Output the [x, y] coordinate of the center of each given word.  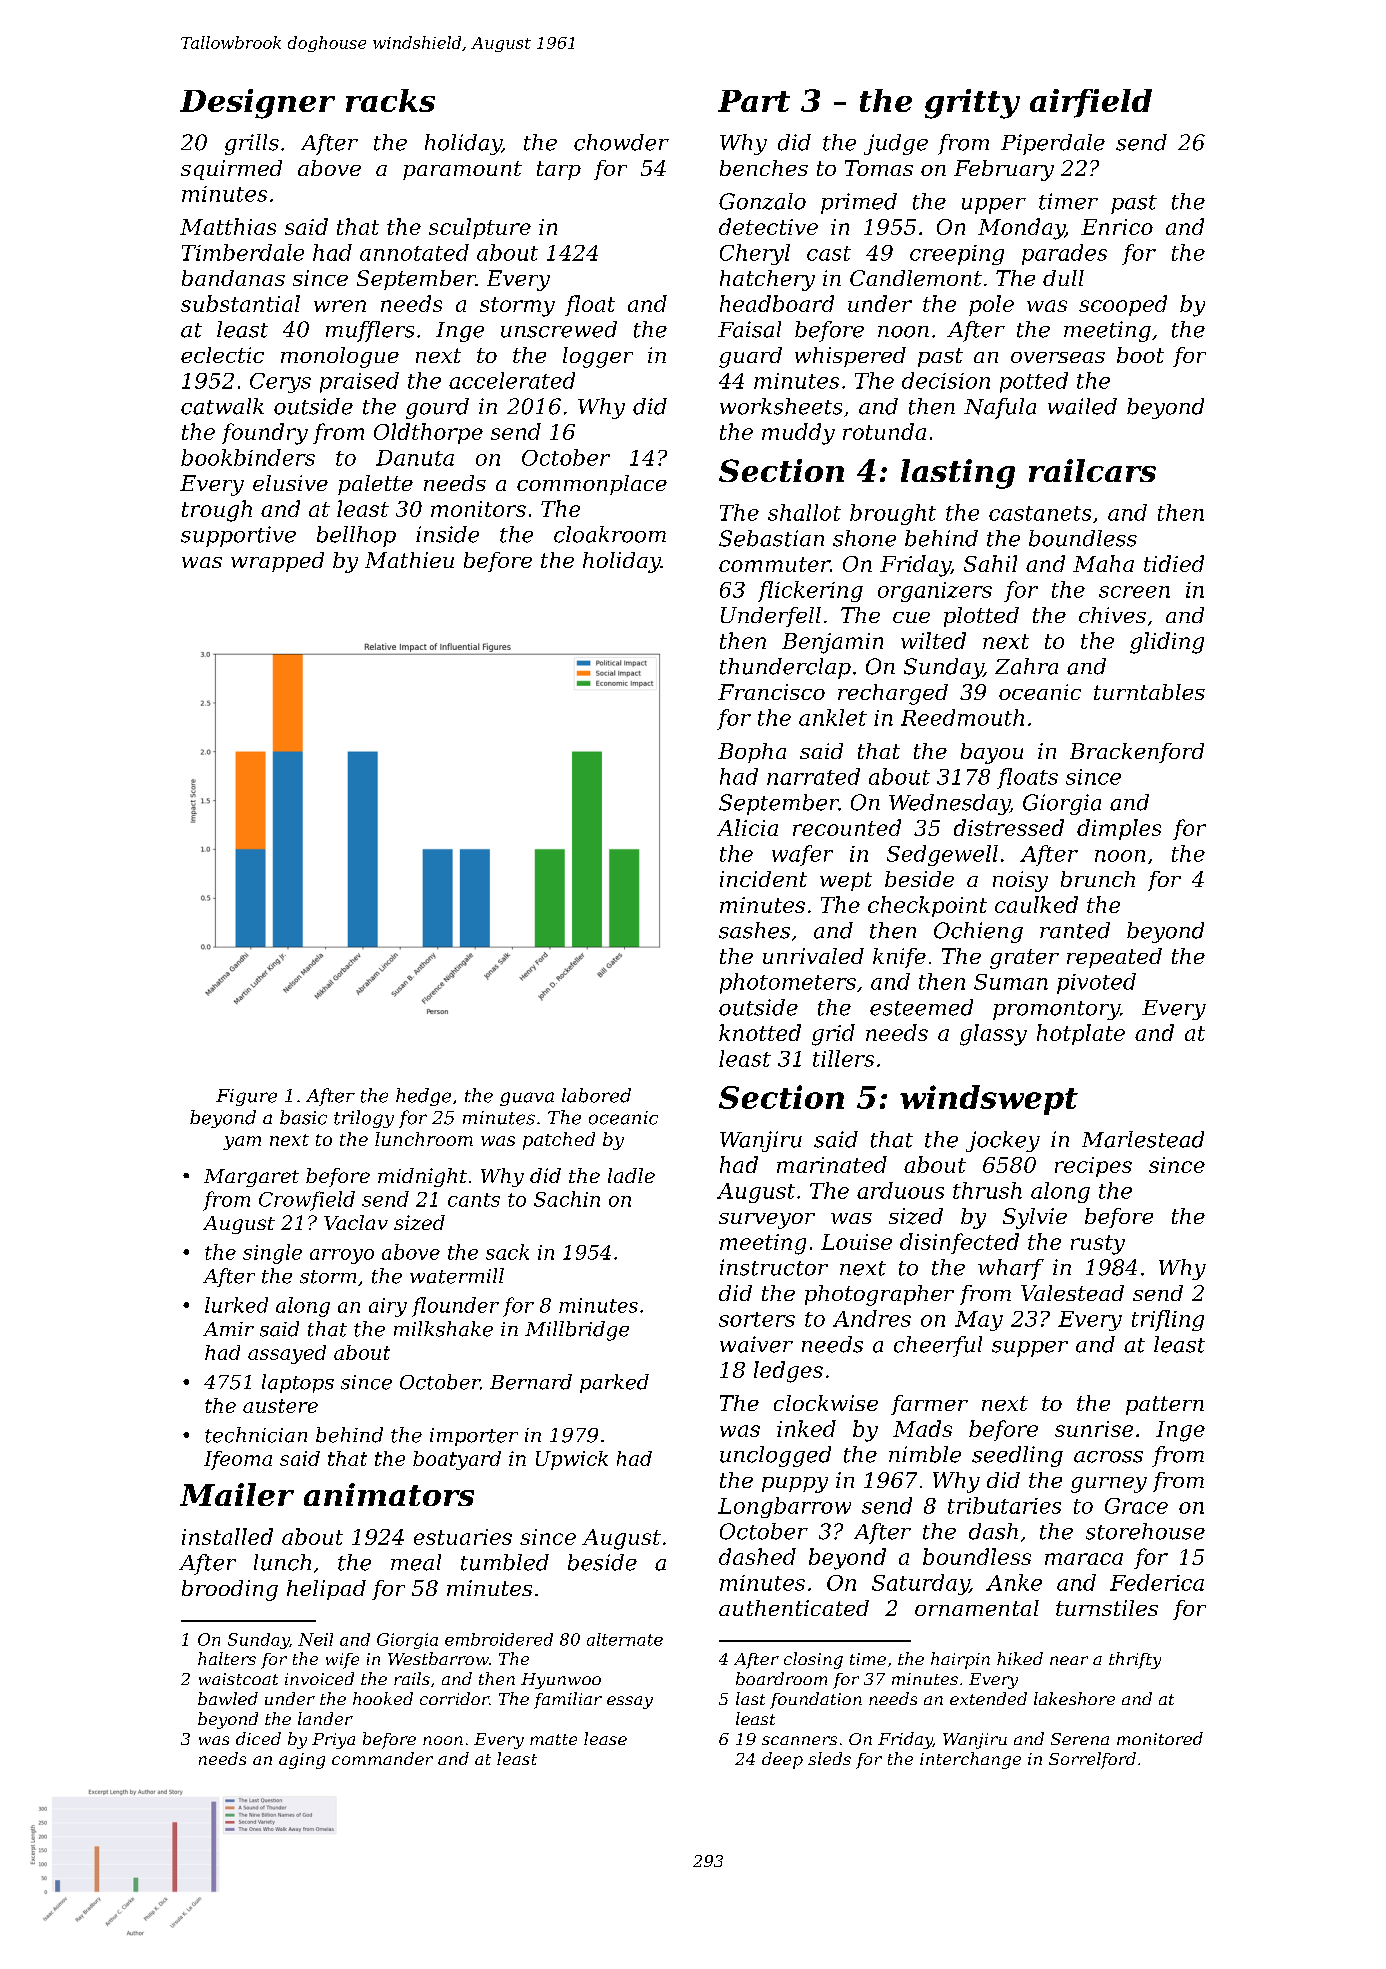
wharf [1011, 1269]
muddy [798, 434]
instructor [774, 1267]
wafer [802, 855]
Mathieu [409, 560]
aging [302, 1761]
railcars [1092, 470]
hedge [423, 1097]
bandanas [233, 278]
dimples [1119, 829]
